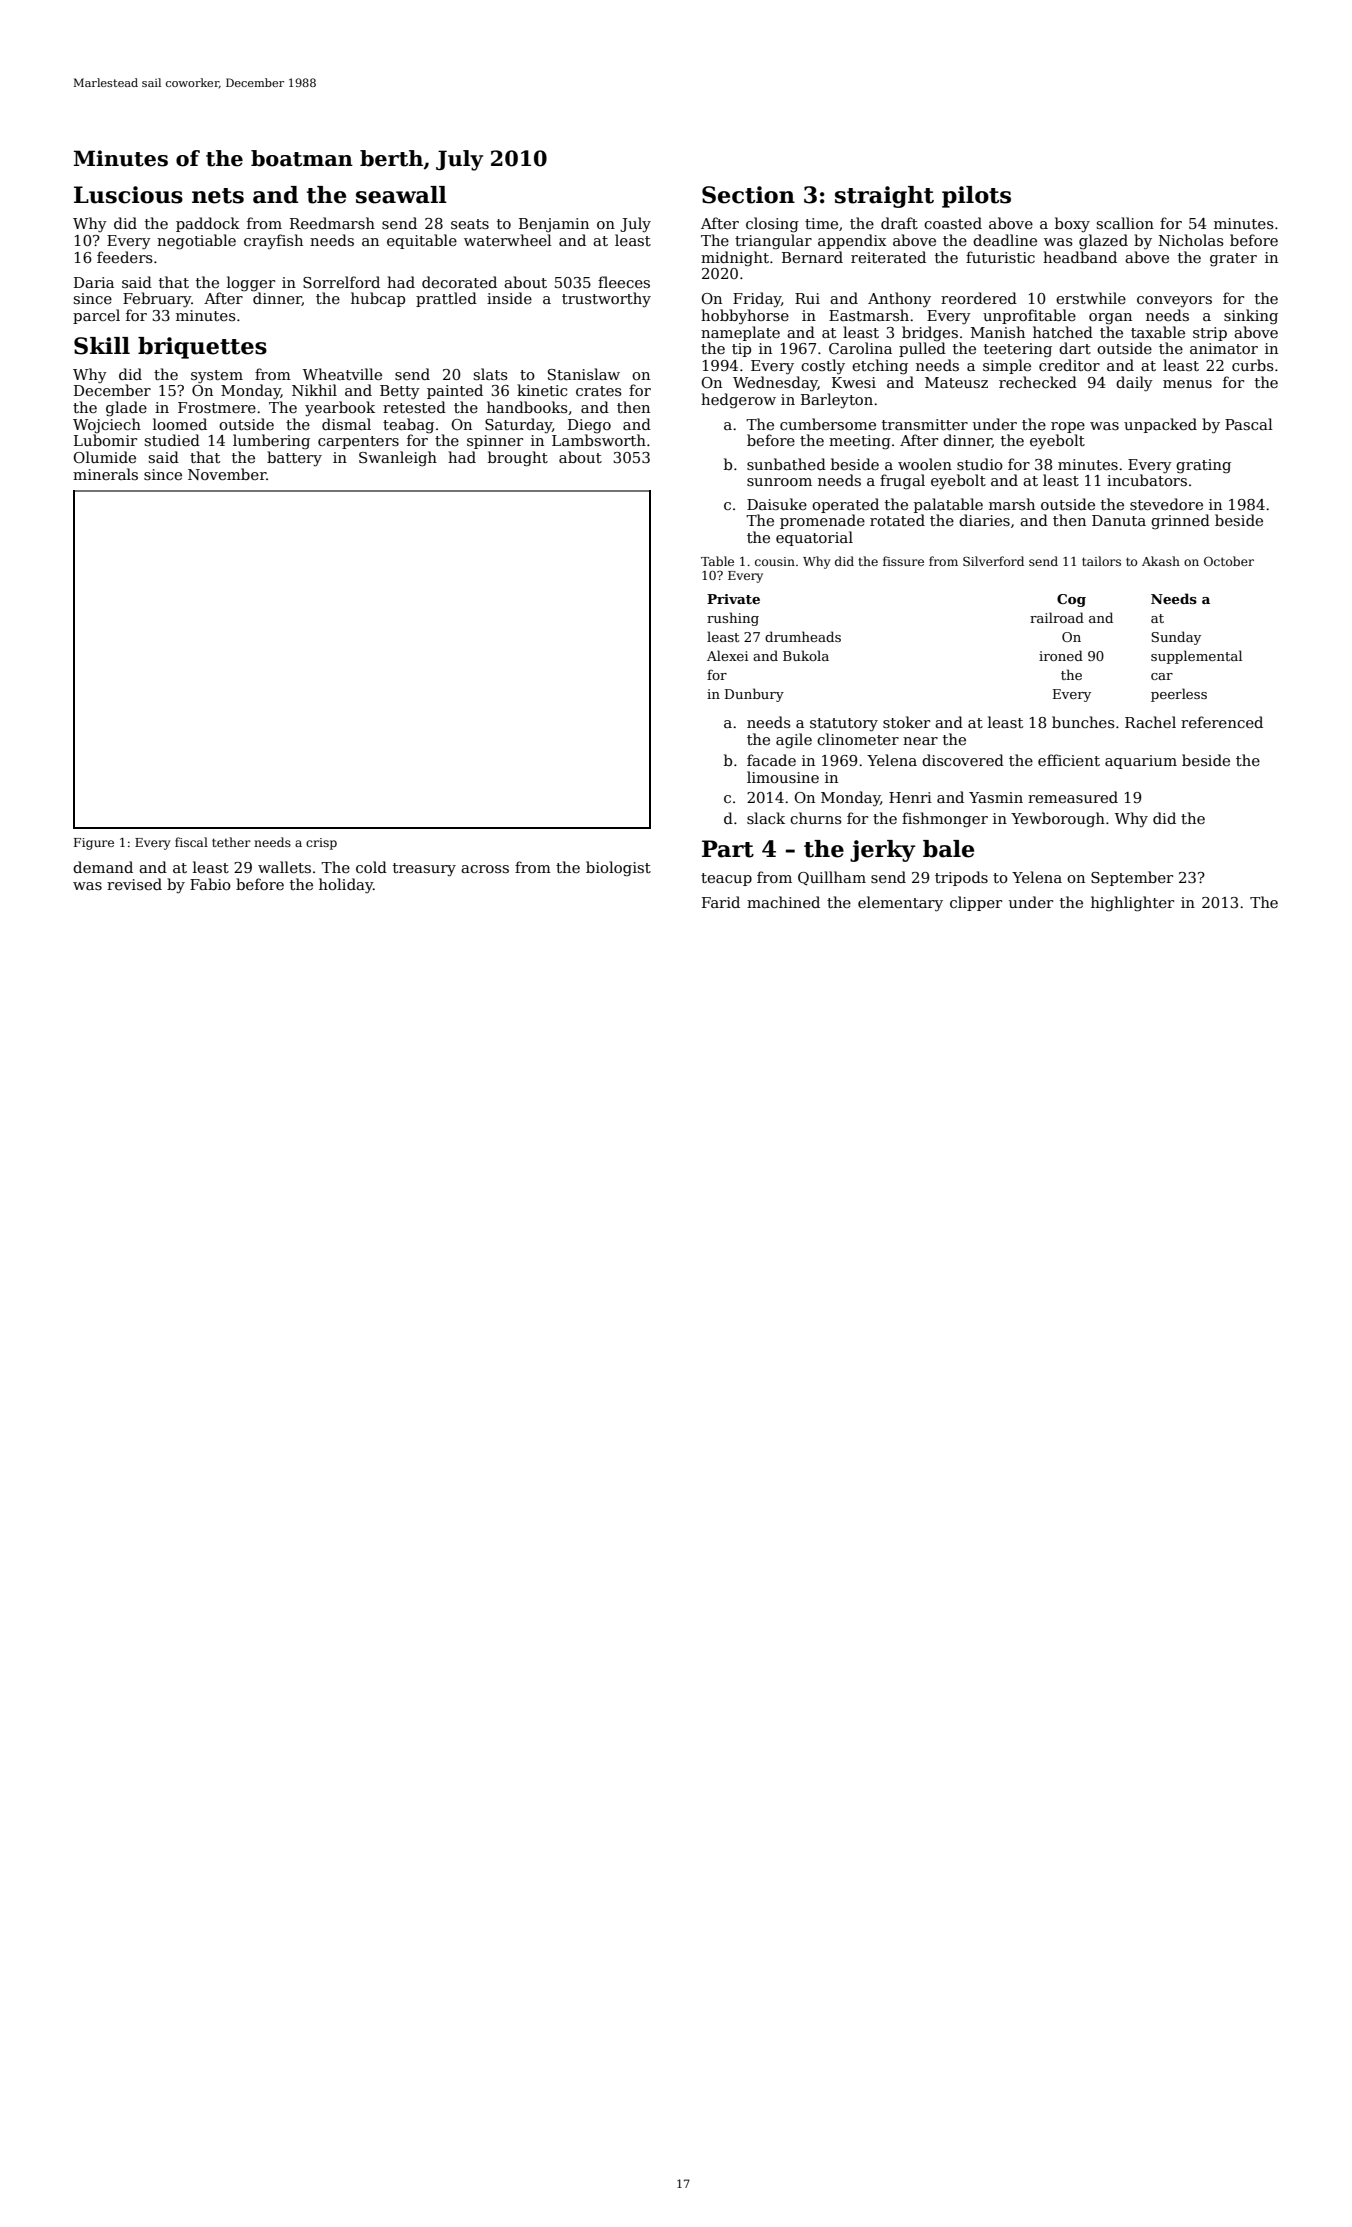  I want to click on tripods, so click(961, 878).
